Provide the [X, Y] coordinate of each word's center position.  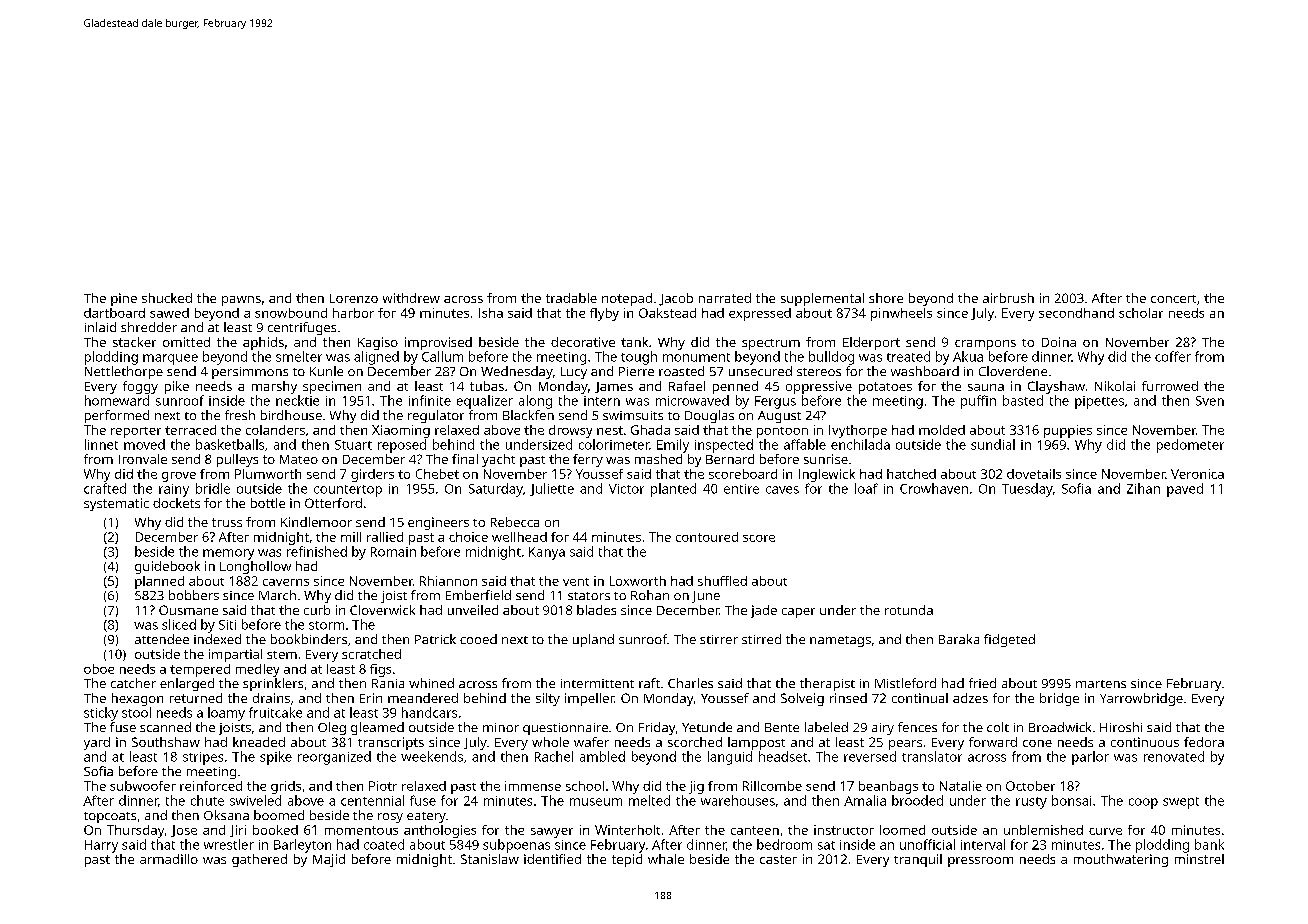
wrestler [229, 844]
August [779, 417]
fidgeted [1009, 640]
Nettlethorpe [124, 372]
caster [778, 859]
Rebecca [515, 522]
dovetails [1034, 474]
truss [227, 522]
